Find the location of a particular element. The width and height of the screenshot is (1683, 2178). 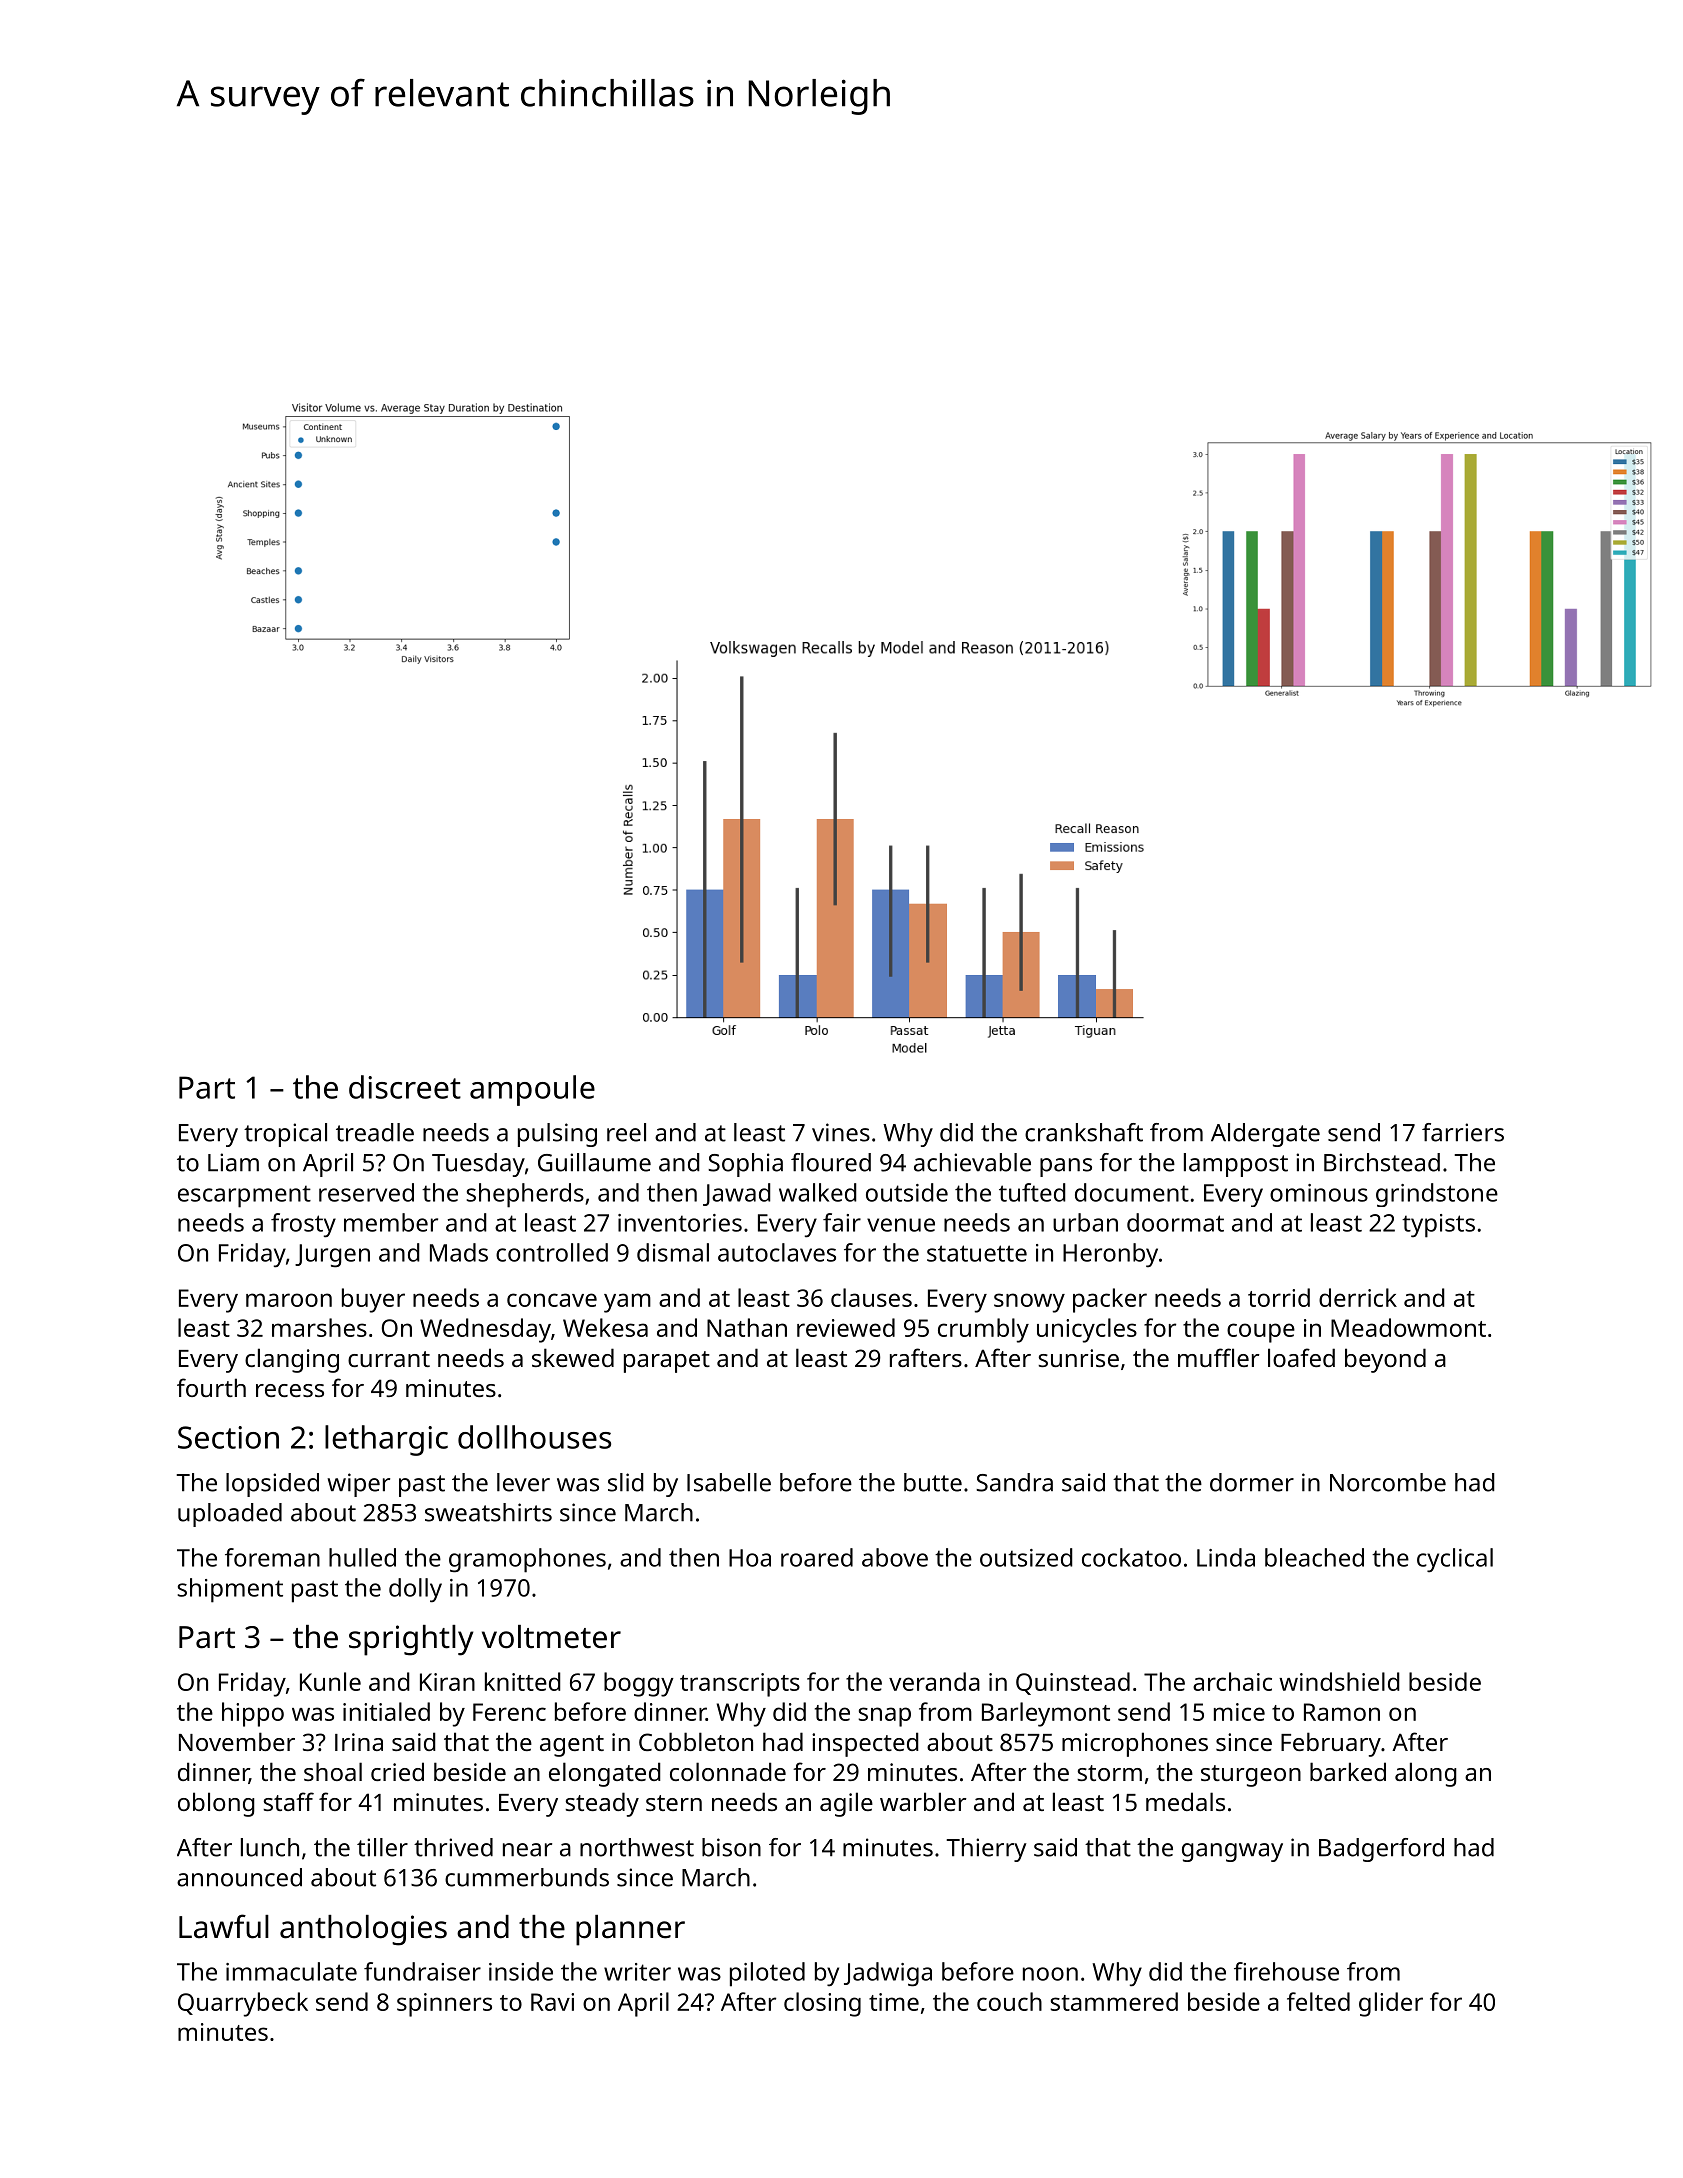

glider is located at coordinates (1391, 2004).
